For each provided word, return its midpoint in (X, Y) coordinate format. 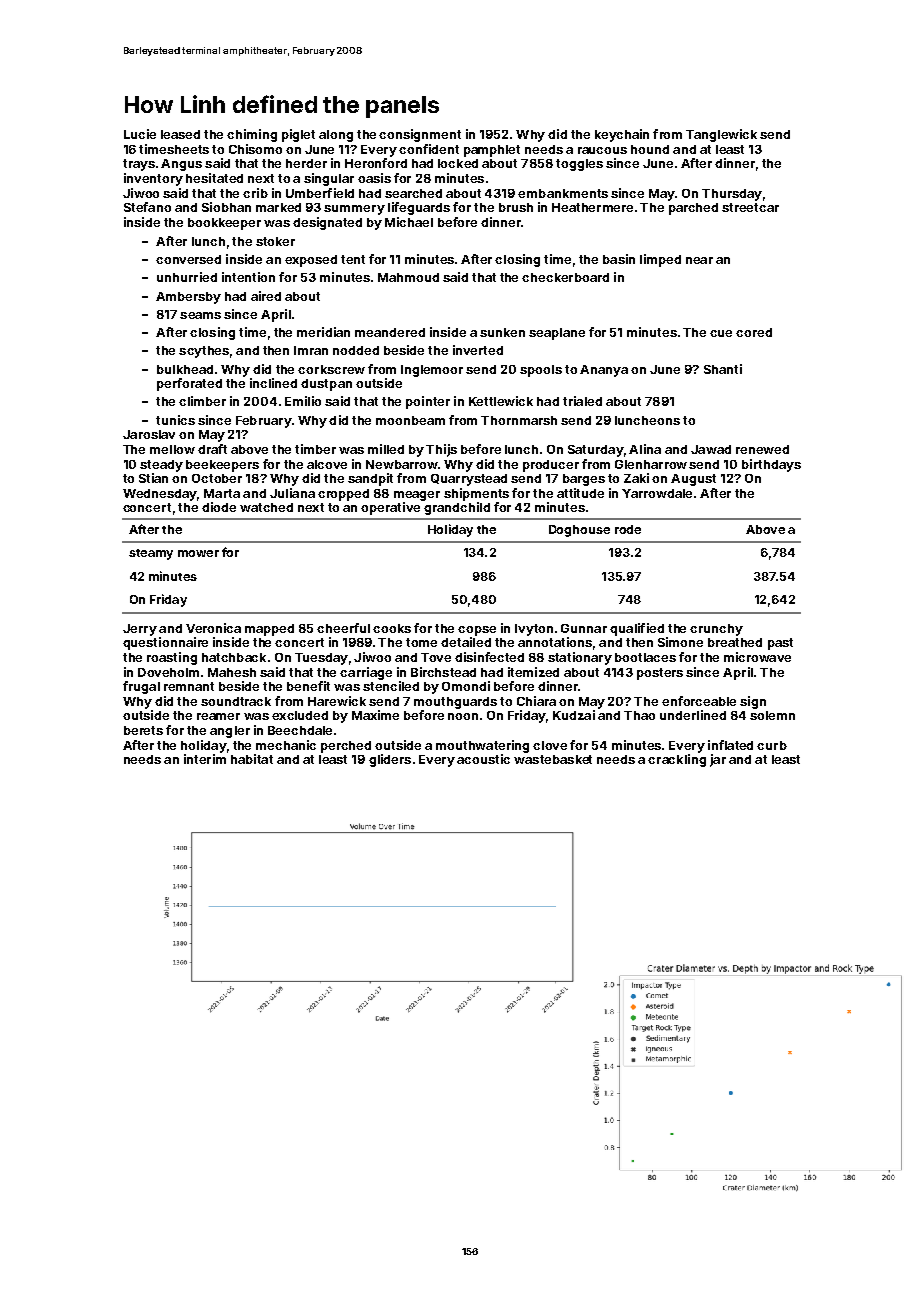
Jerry (140, 630)
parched (693, 209)
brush (516, 207)
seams (200, 315)
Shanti (723, 369)
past (780, 644)
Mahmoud (408, 277)
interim (205, 759)
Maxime (375, 715)
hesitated (214, 178)
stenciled (391, 686)
